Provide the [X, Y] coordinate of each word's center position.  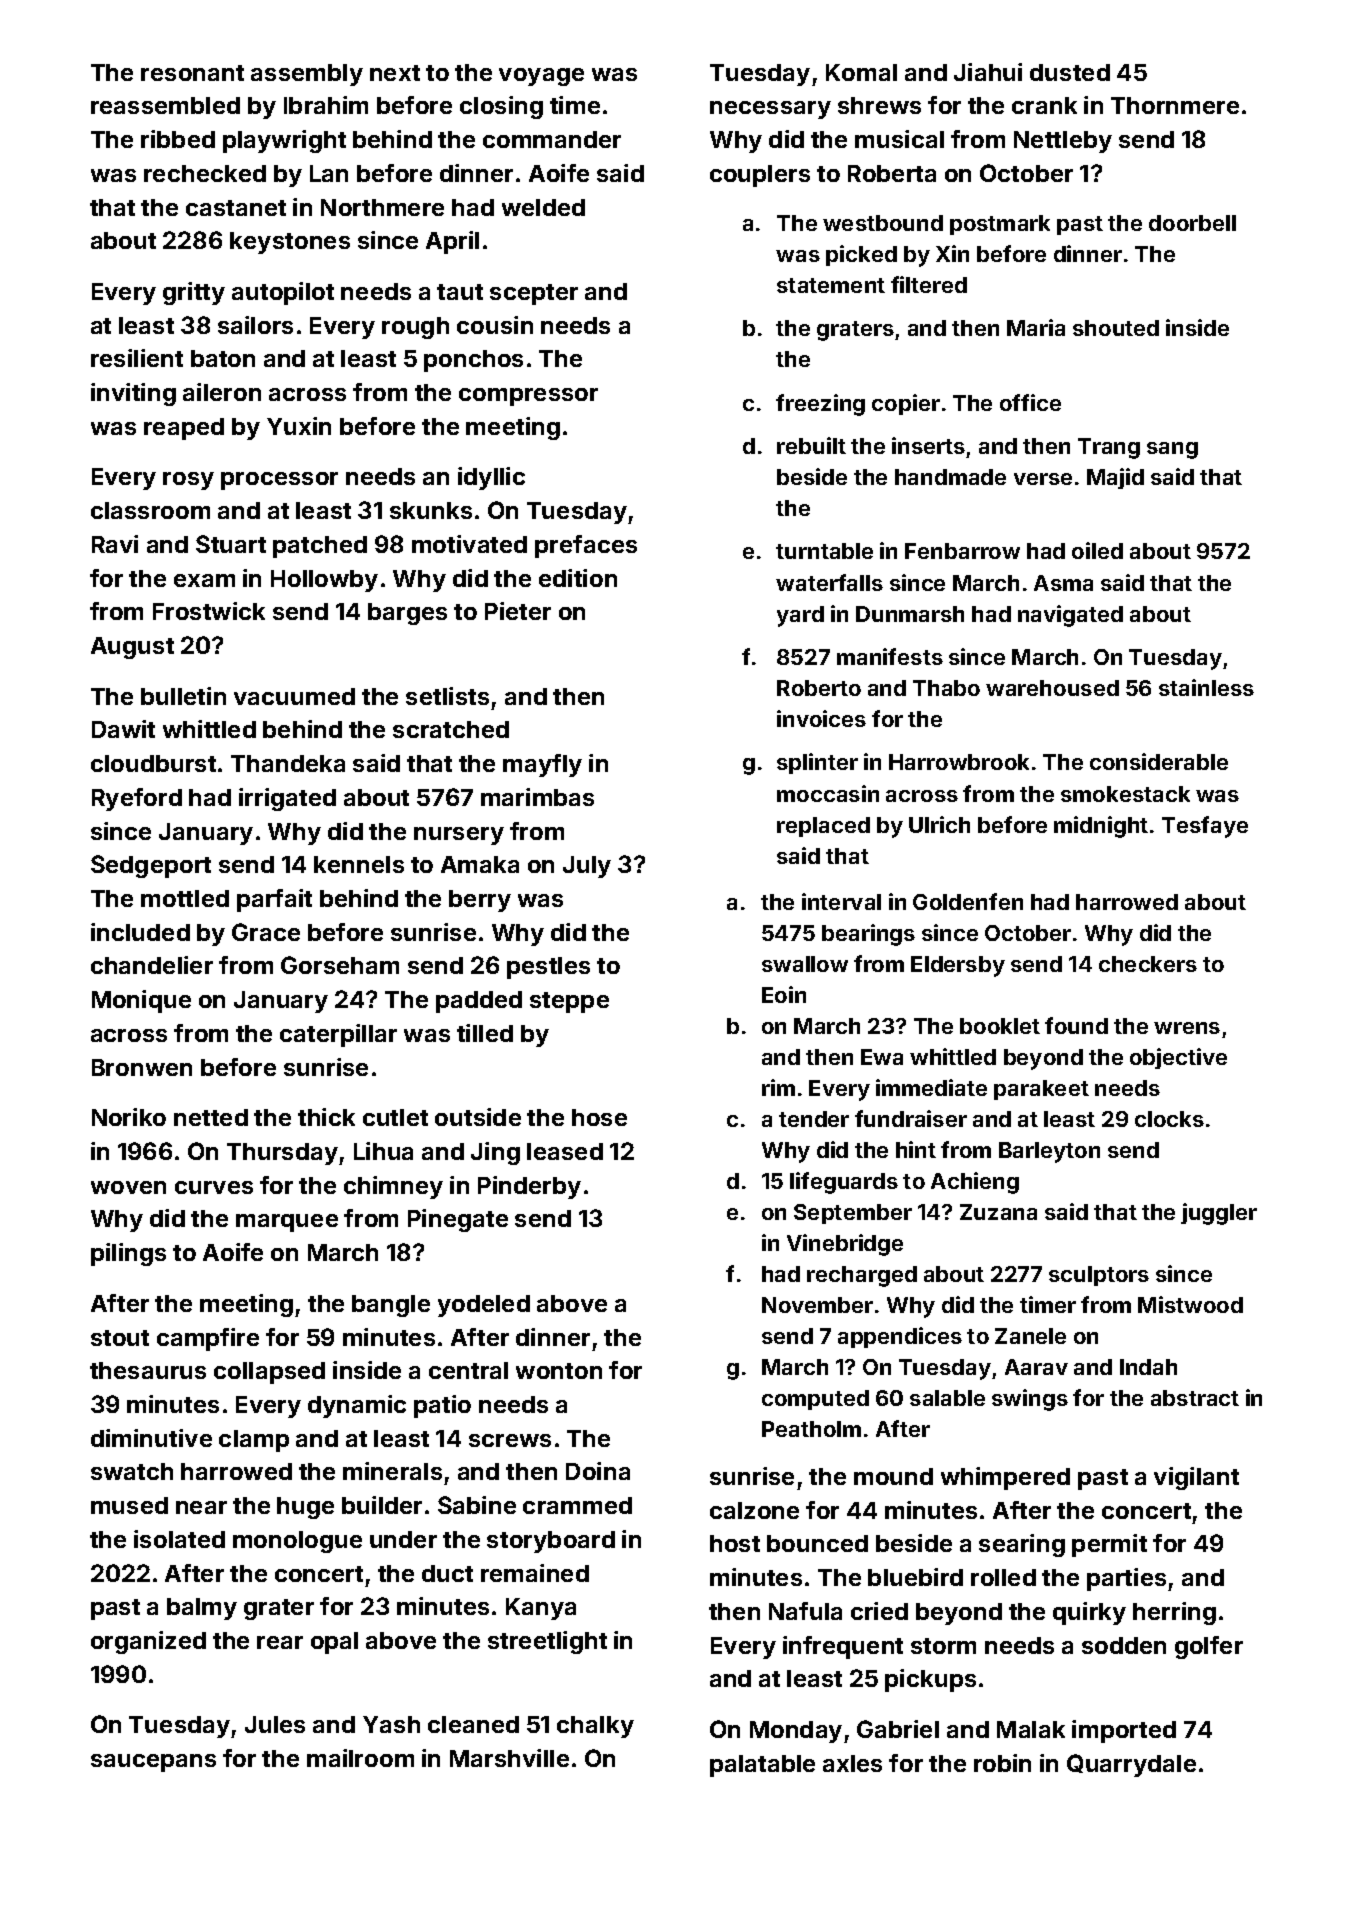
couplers [760, 176]
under [403, 1539]
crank [1044, 105]
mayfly [542, 765]
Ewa [882, 1057]
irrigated [287, 799]
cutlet [395, 1117]
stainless [1206, 687]
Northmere [382, 207]
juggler [1219, 1214]
